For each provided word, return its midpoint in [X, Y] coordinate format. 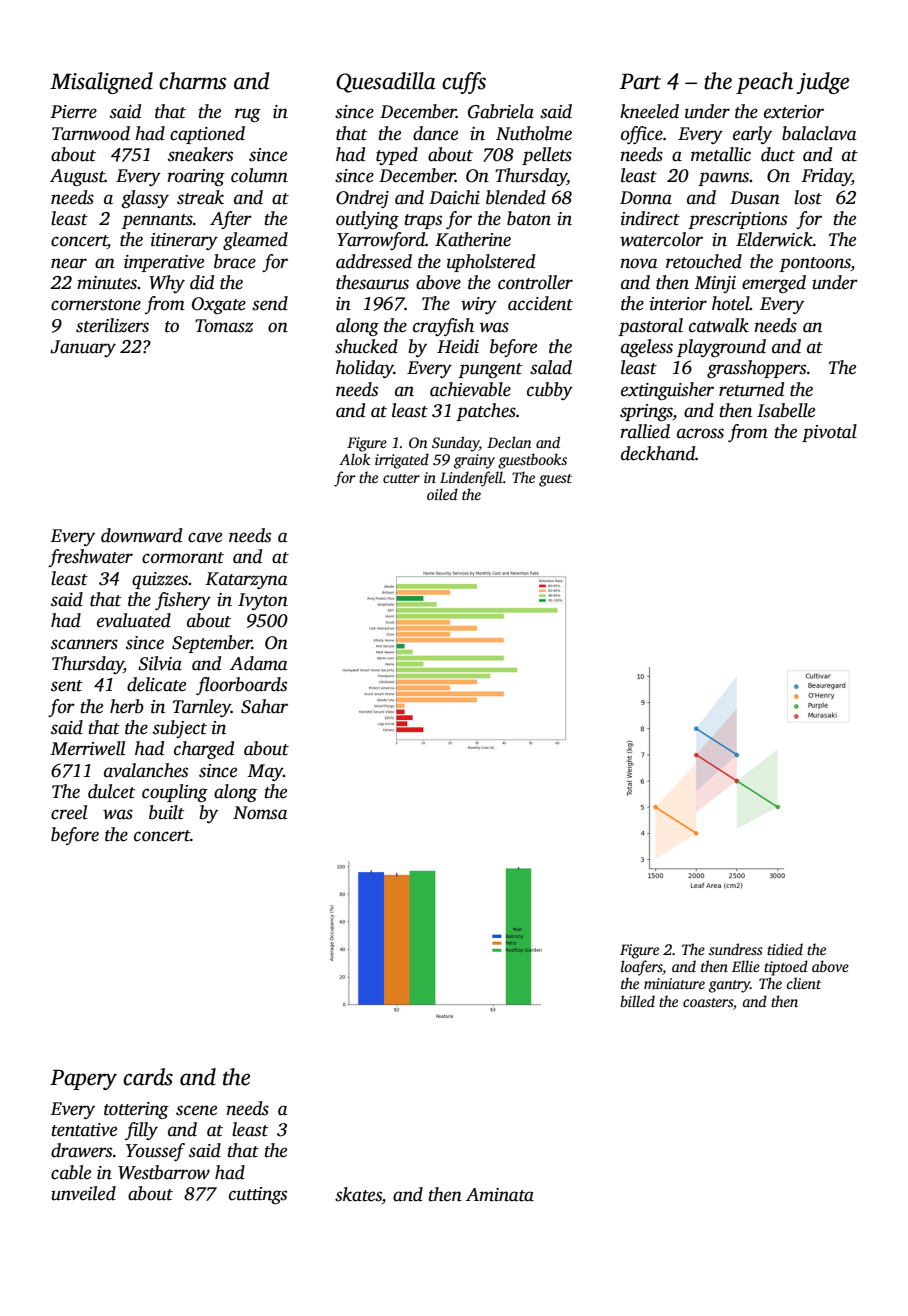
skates [358, 1195]
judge [823, 83]
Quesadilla [386, 82]
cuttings [258, 1195]
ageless [647, 348]
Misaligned [101, 83]
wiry [479, 305]
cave [205, 537]
